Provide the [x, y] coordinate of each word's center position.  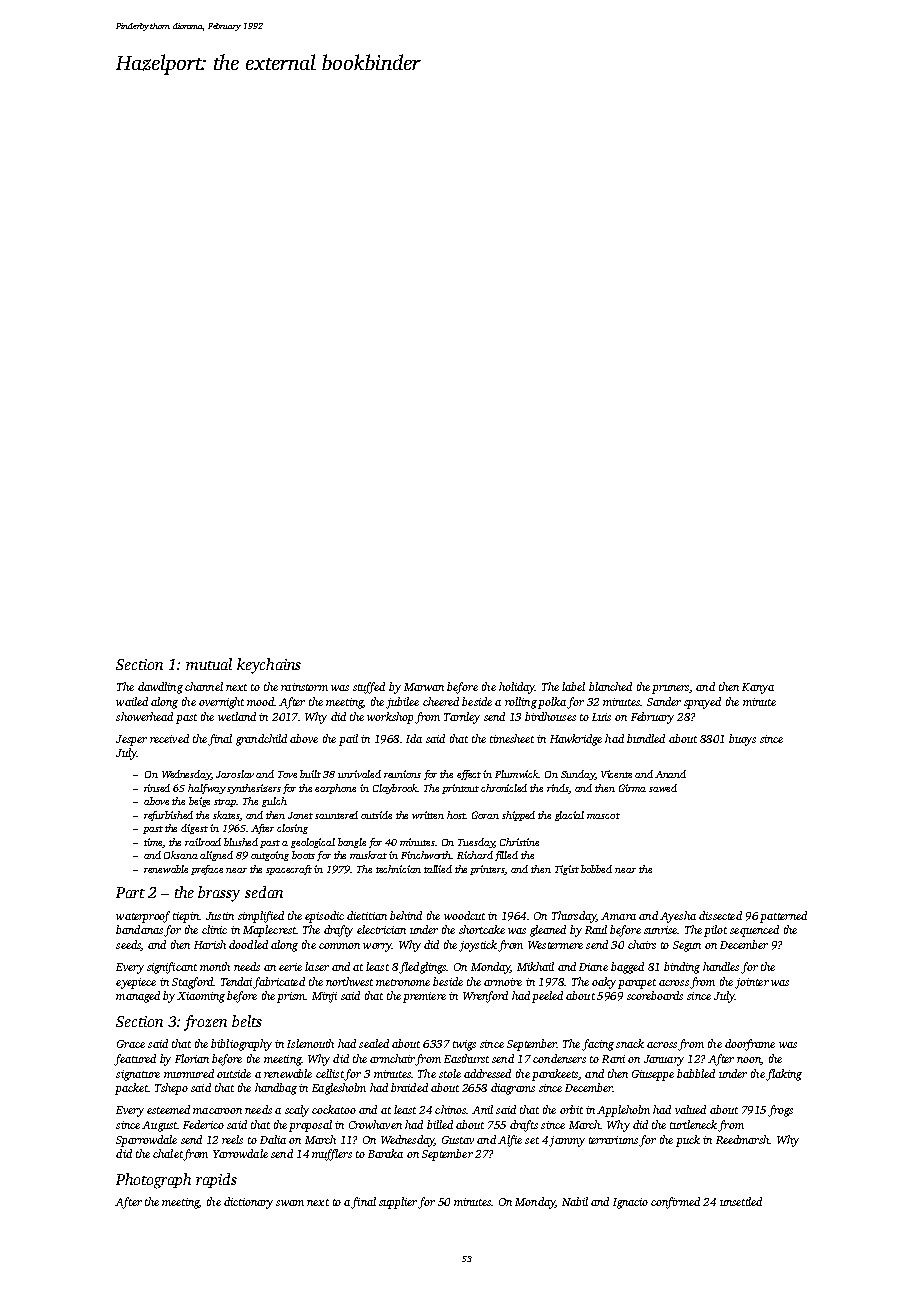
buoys [742, 740]
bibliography [241, 1045]
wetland [237, 716]
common [339, 946]
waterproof [143, 917]
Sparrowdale [146, 1141]
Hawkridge [576, 740]
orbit [571, 1109]
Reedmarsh [742, 1139]
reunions [402, 774]
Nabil [575, 1201]
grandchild [261, 740]
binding [682, 968]
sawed [663, 788]
